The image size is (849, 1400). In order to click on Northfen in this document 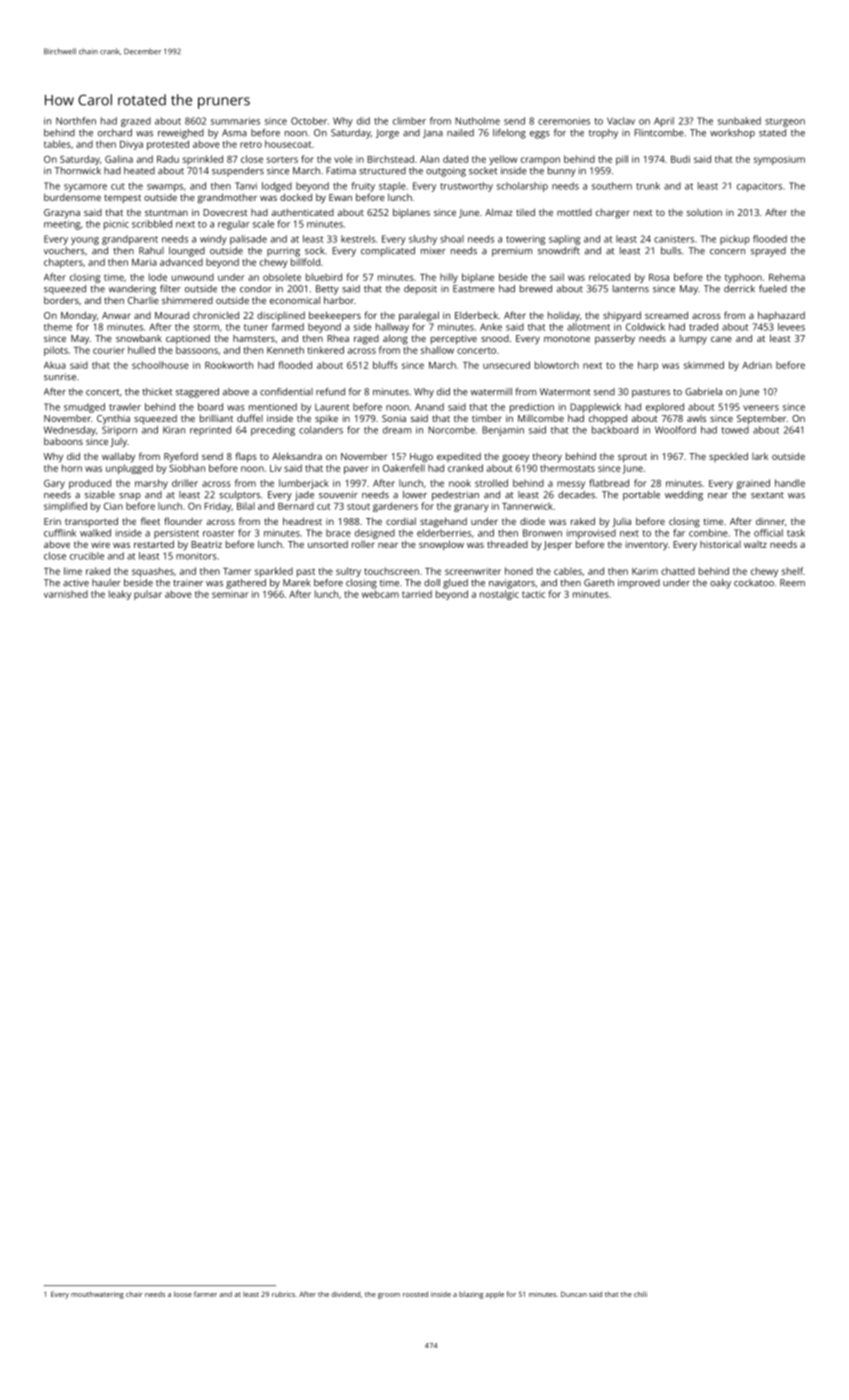, I will do `click(76, 121)`.
